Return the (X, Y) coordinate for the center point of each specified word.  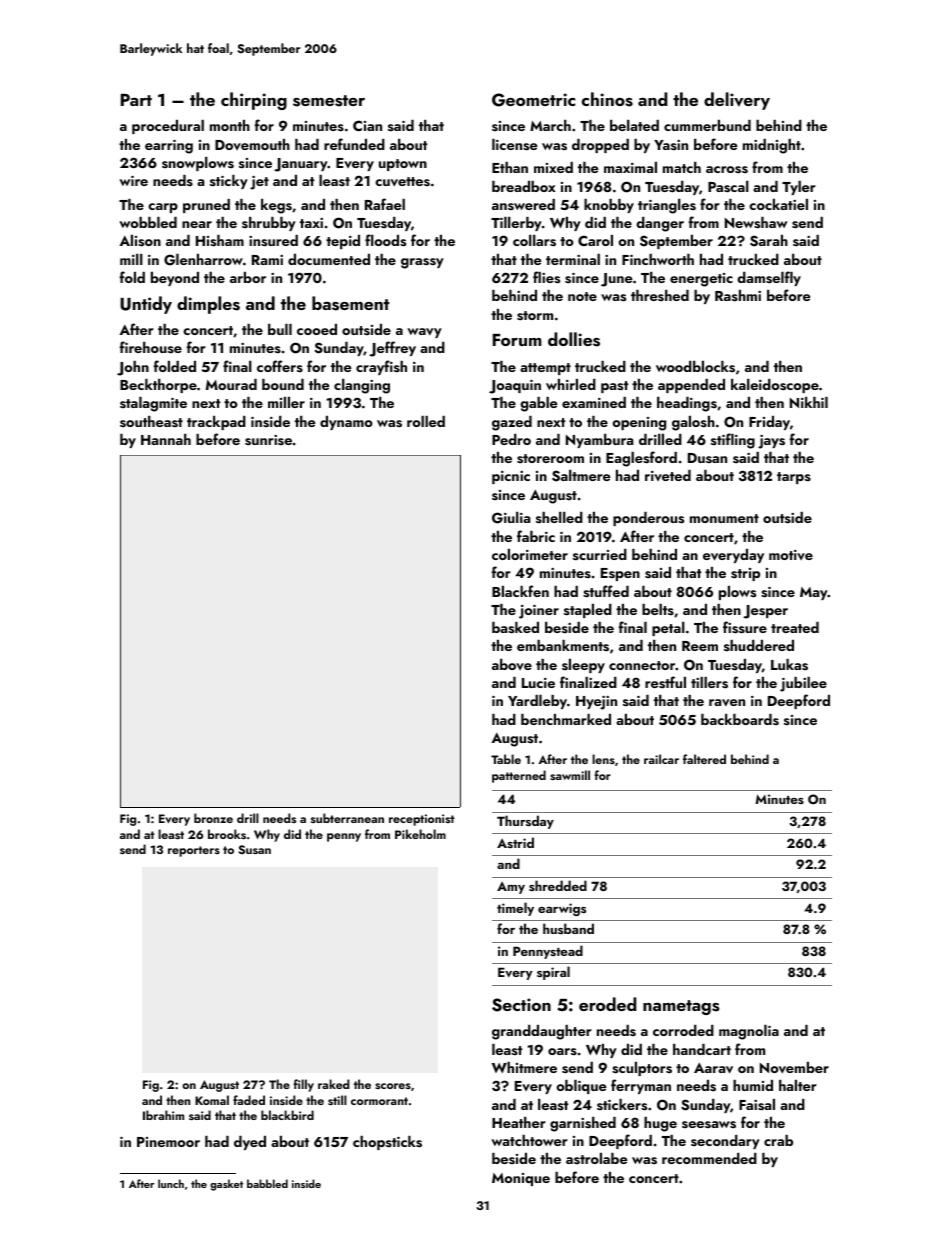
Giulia (511, 518)
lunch (171, 1183)
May (814, 593)
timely (515, 909)
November (794, 1068)
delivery (737, 101)
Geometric (533, 100)
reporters (194, 851)
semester (329, 101)
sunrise (268, 440)
